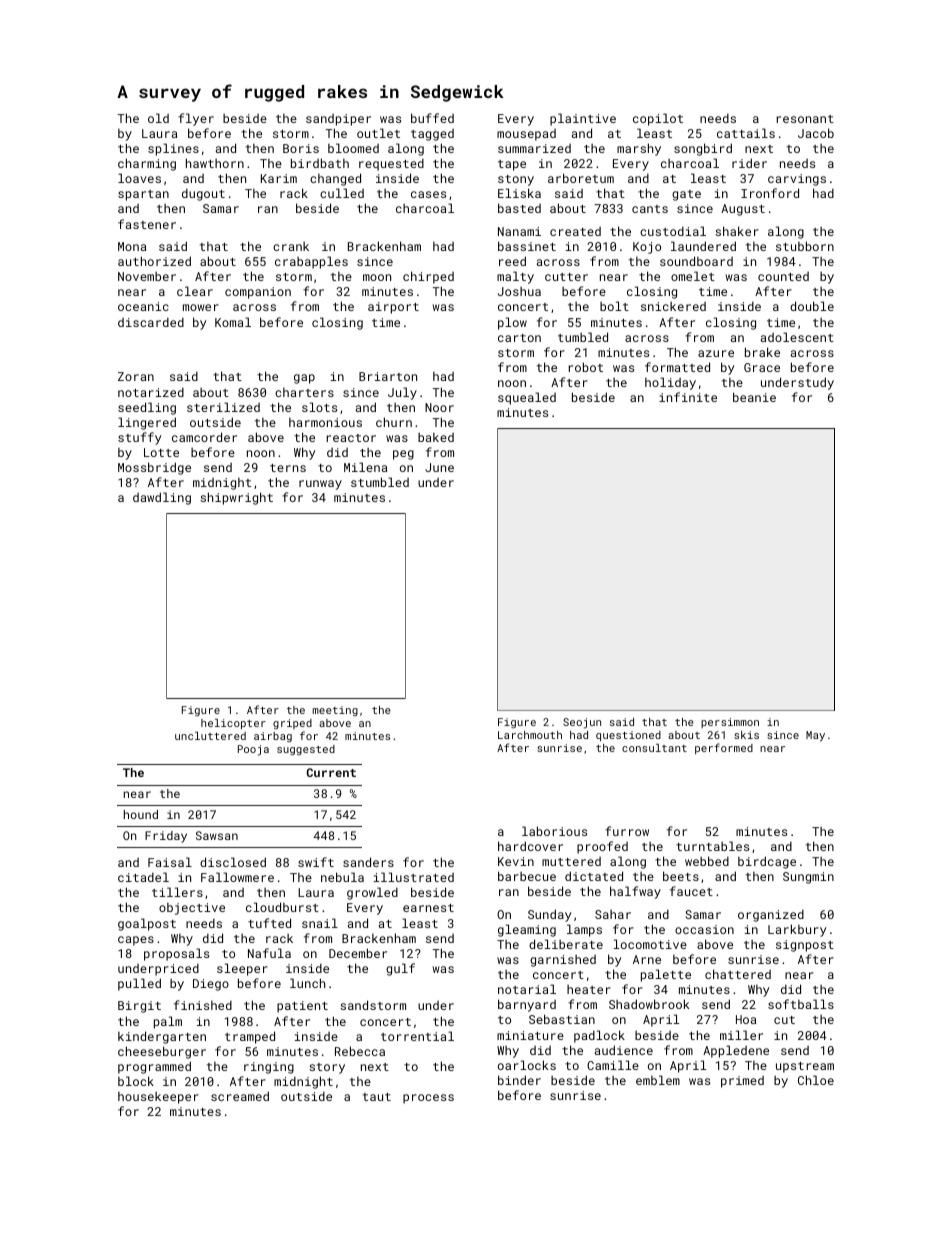 This screenshot has height=1233, width=952. What do you see at coordinates (378, 133) in the screenshot?
I see `outlet` at bounding box center [378, 133].
